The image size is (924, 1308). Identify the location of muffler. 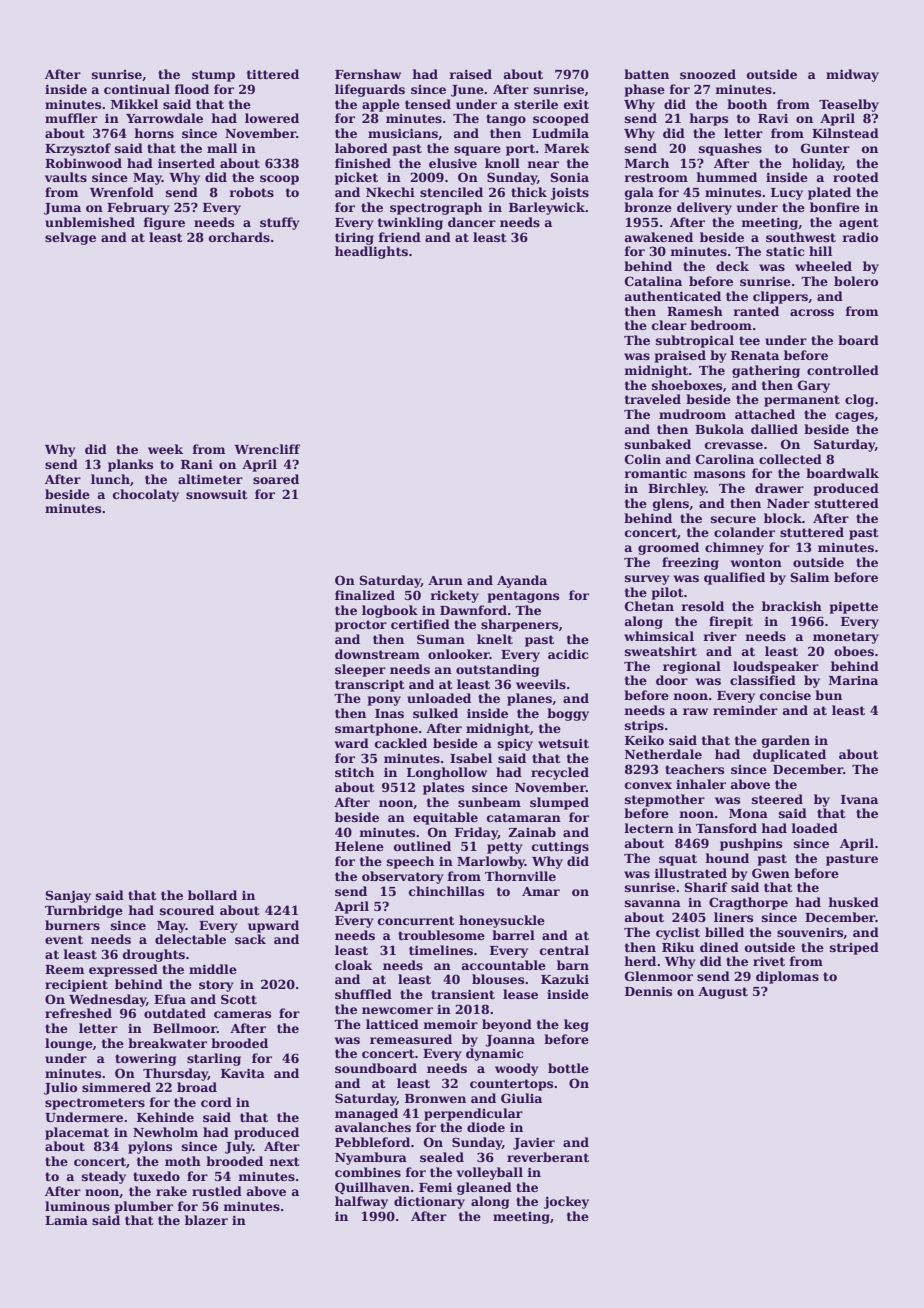
(71, 118).
